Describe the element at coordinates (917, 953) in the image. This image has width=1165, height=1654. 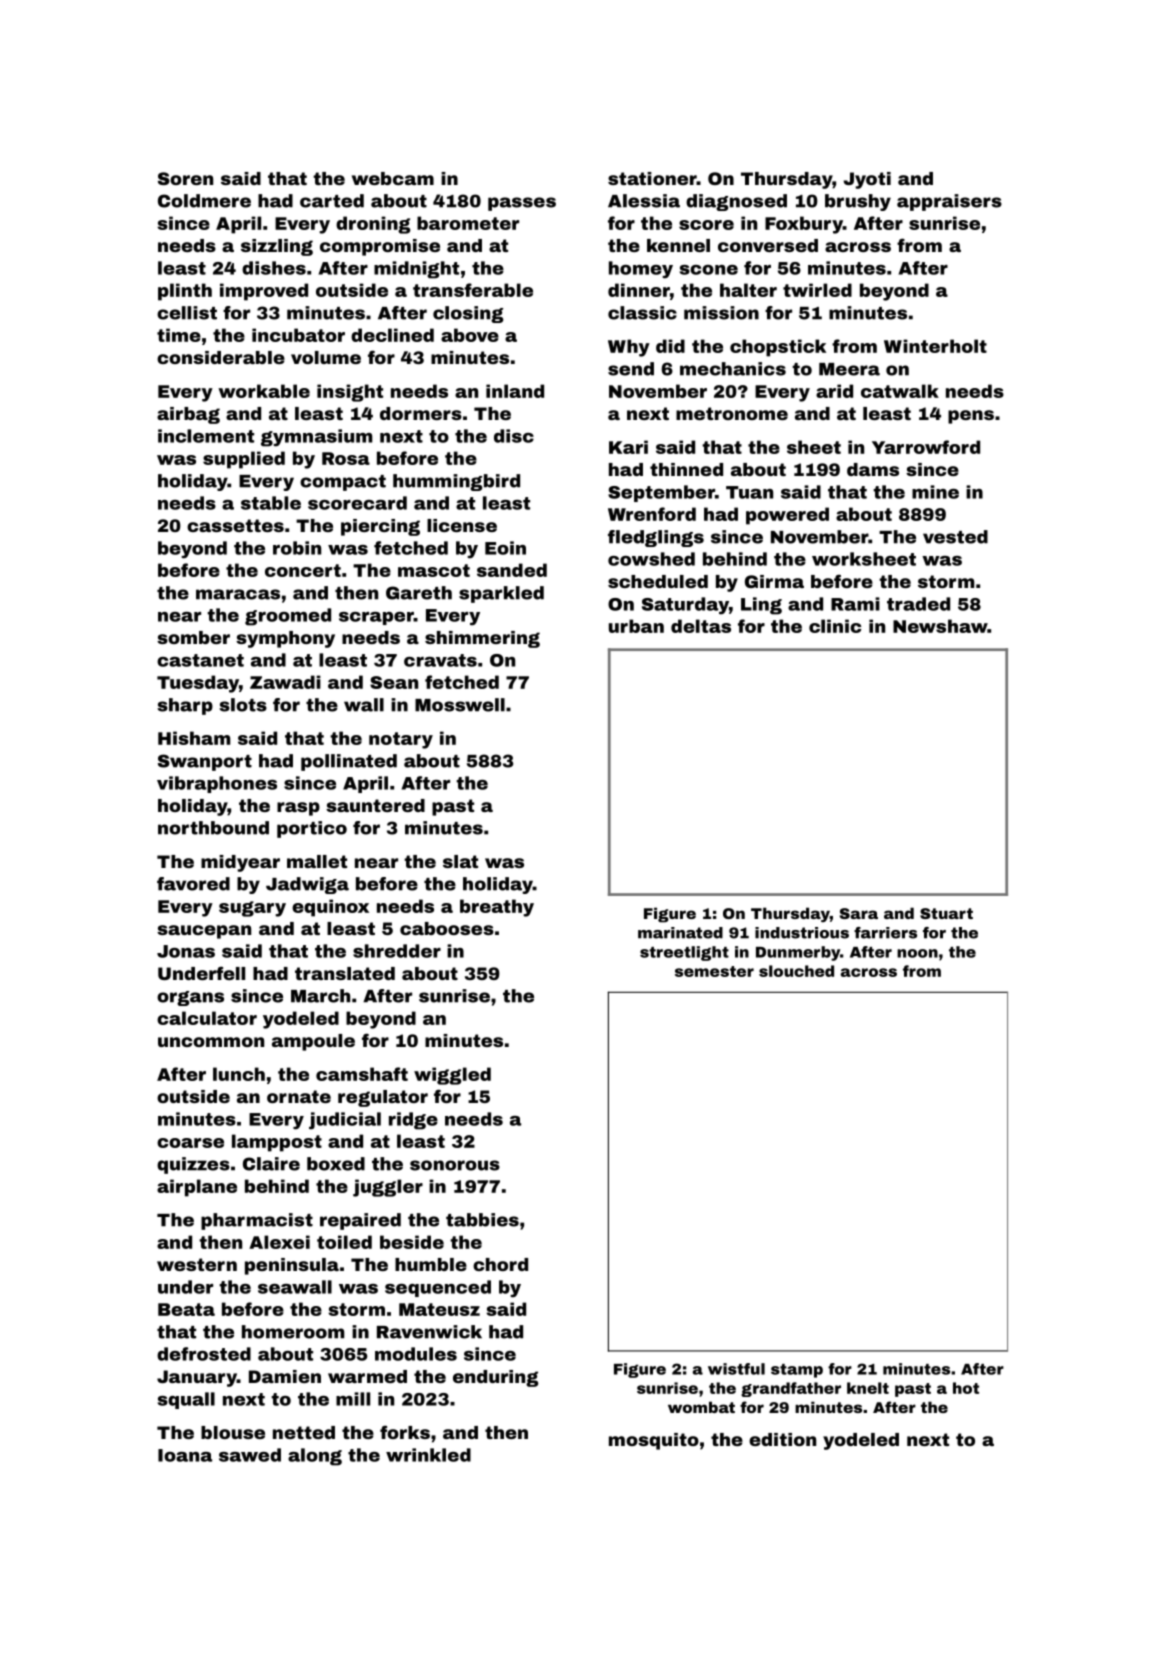
I see `noon` at that location.
